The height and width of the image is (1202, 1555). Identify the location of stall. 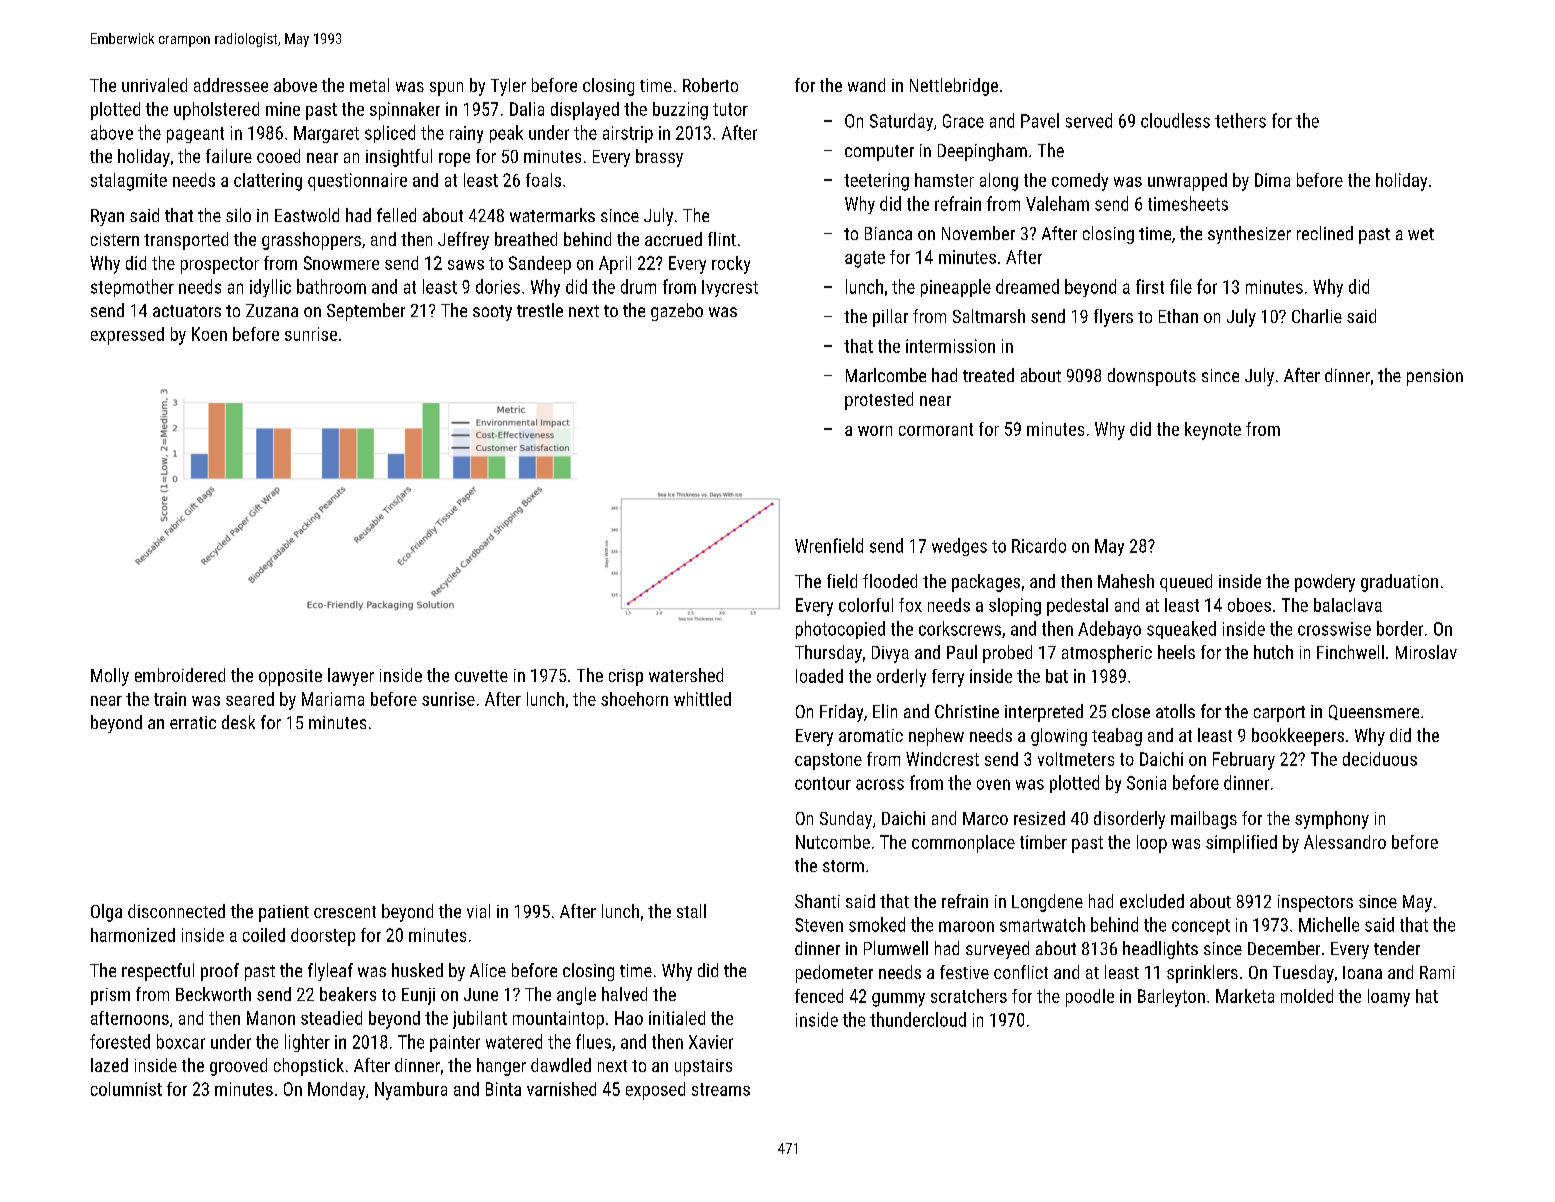
(691, 911).
